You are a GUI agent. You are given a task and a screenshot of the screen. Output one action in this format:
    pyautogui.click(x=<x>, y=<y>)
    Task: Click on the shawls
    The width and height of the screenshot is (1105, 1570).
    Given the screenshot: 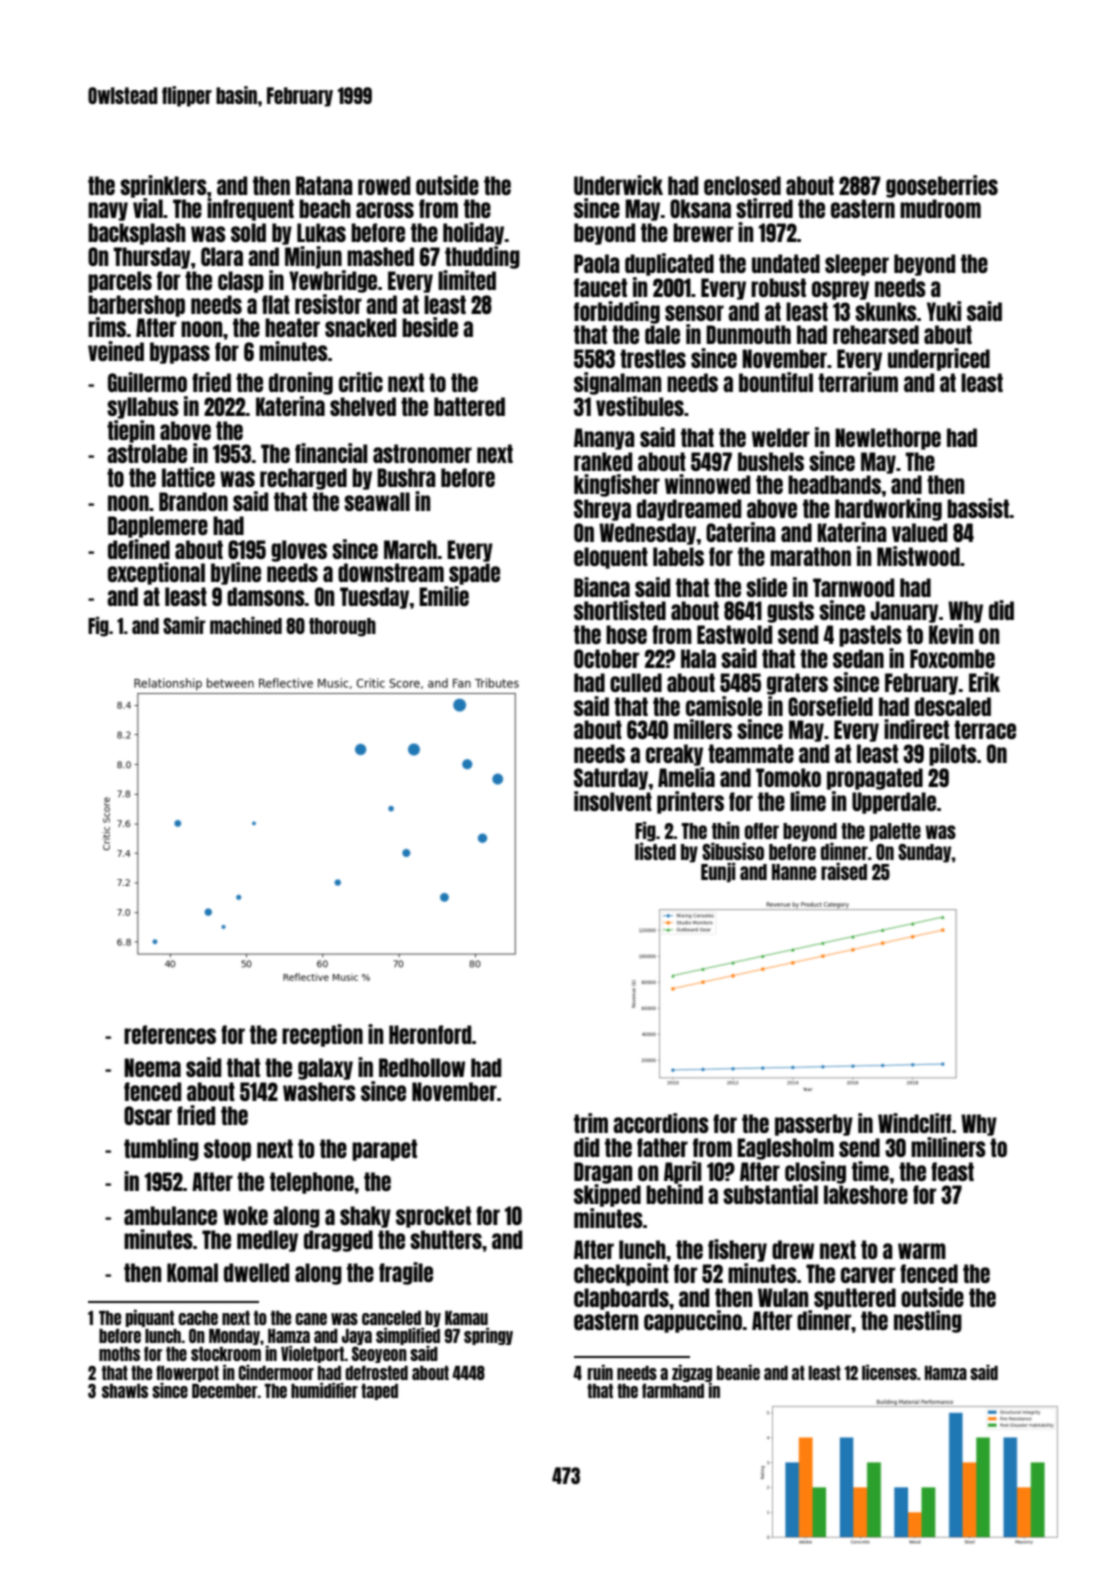 What is the action you would take?
    pyautogui.click(x=125, y=1391)
